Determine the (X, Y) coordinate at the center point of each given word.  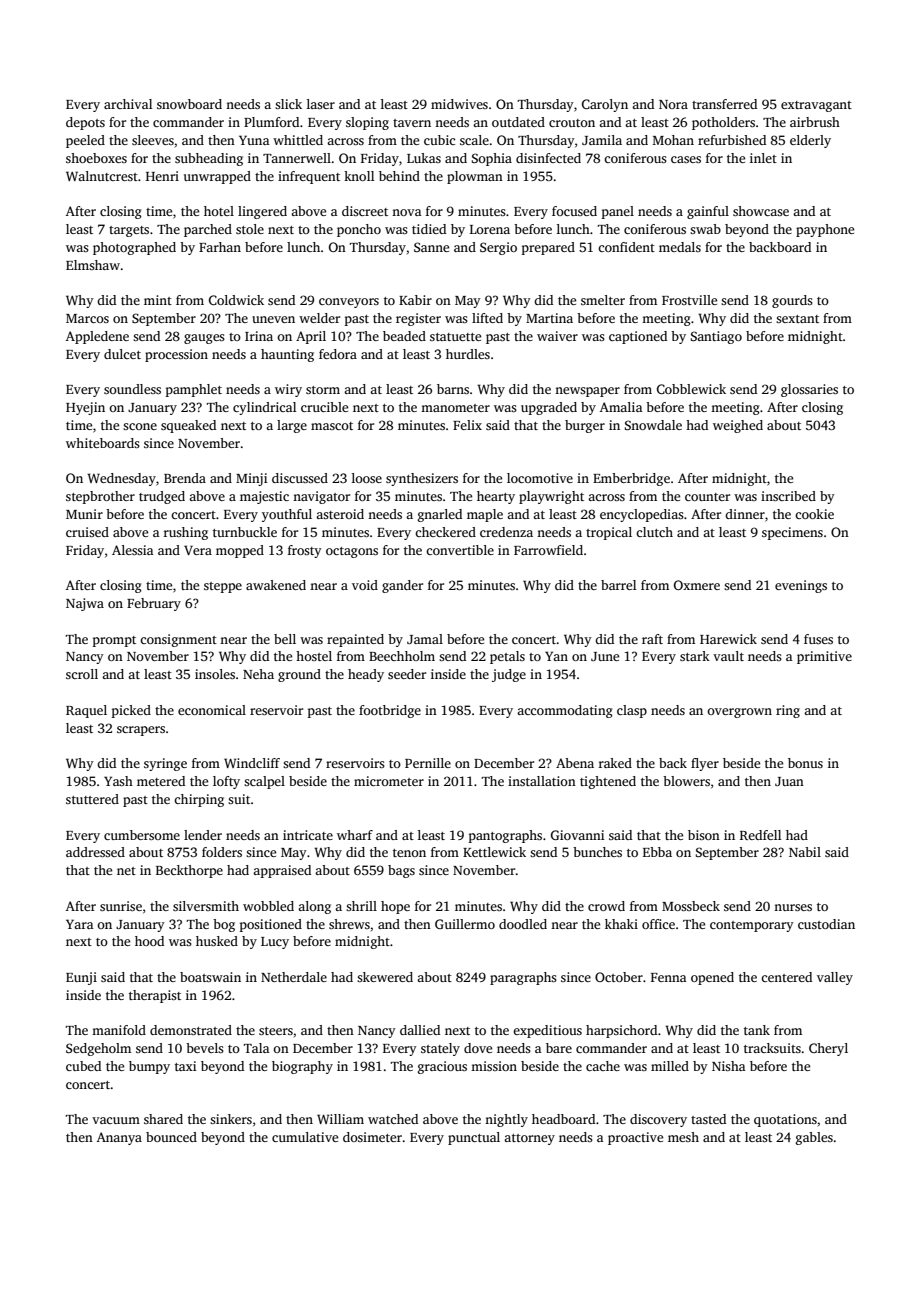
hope (395, 907)
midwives (459, 104)
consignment (178, 640)
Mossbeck (691, 906)
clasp (632, 711)
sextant (797, 319)
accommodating (565, 711)
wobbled (268, 906)
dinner (745, 514)
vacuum (116, 1120)
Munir (84, 514)
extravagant (816, 106)
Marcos (87, 318)
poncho (359, 230)
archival (128, 104)
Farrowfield (548, 550)
